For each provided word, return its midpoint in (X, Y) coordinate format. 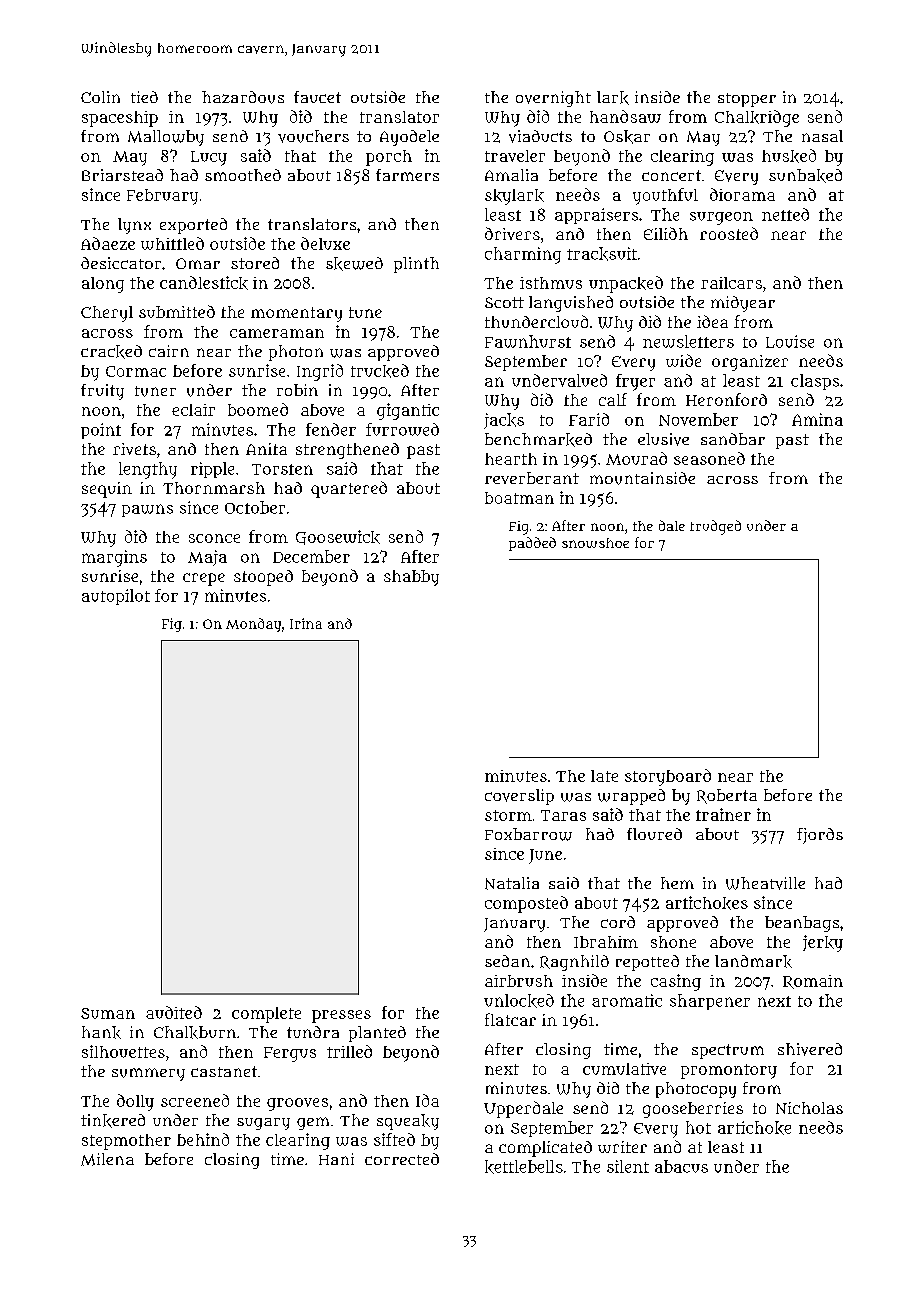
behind (203, 1139)
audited (174, 1012)
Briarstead (122, 175)
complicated (545, 1149)
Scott (504, 302)
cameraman (277, 333)
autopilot (116, 597)
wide (683, 360)
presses (341, 1016)
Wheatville (765, 883)
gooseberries (693, 1110)
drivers (512, 233)
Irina (306, 623)
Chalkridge (757, 118)
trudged (715, 527)
